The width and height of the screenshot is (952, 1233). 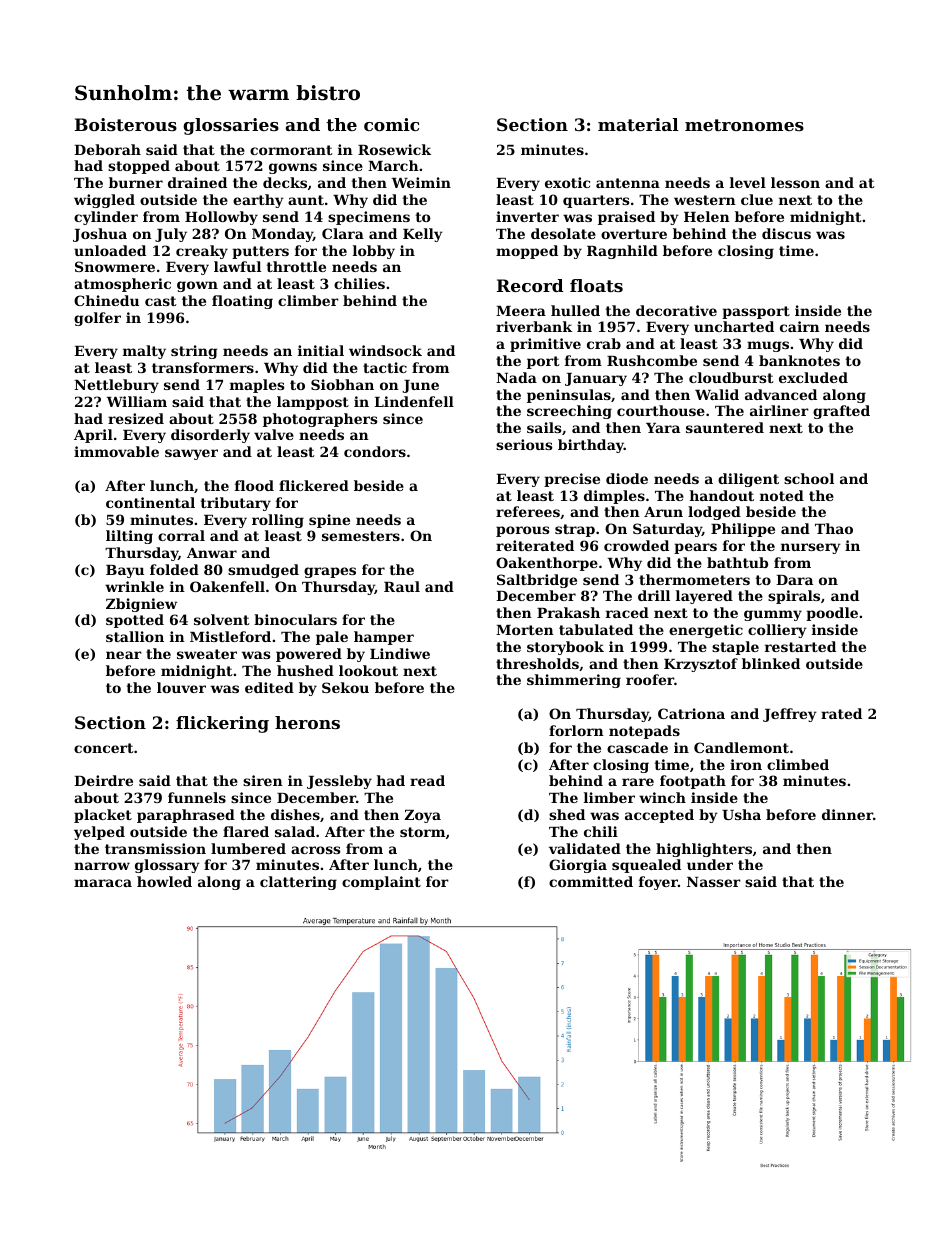 What do you see at coordinates (841, 412) in the screenshot?
I see `grafted` at bounding box center [841, 412].
